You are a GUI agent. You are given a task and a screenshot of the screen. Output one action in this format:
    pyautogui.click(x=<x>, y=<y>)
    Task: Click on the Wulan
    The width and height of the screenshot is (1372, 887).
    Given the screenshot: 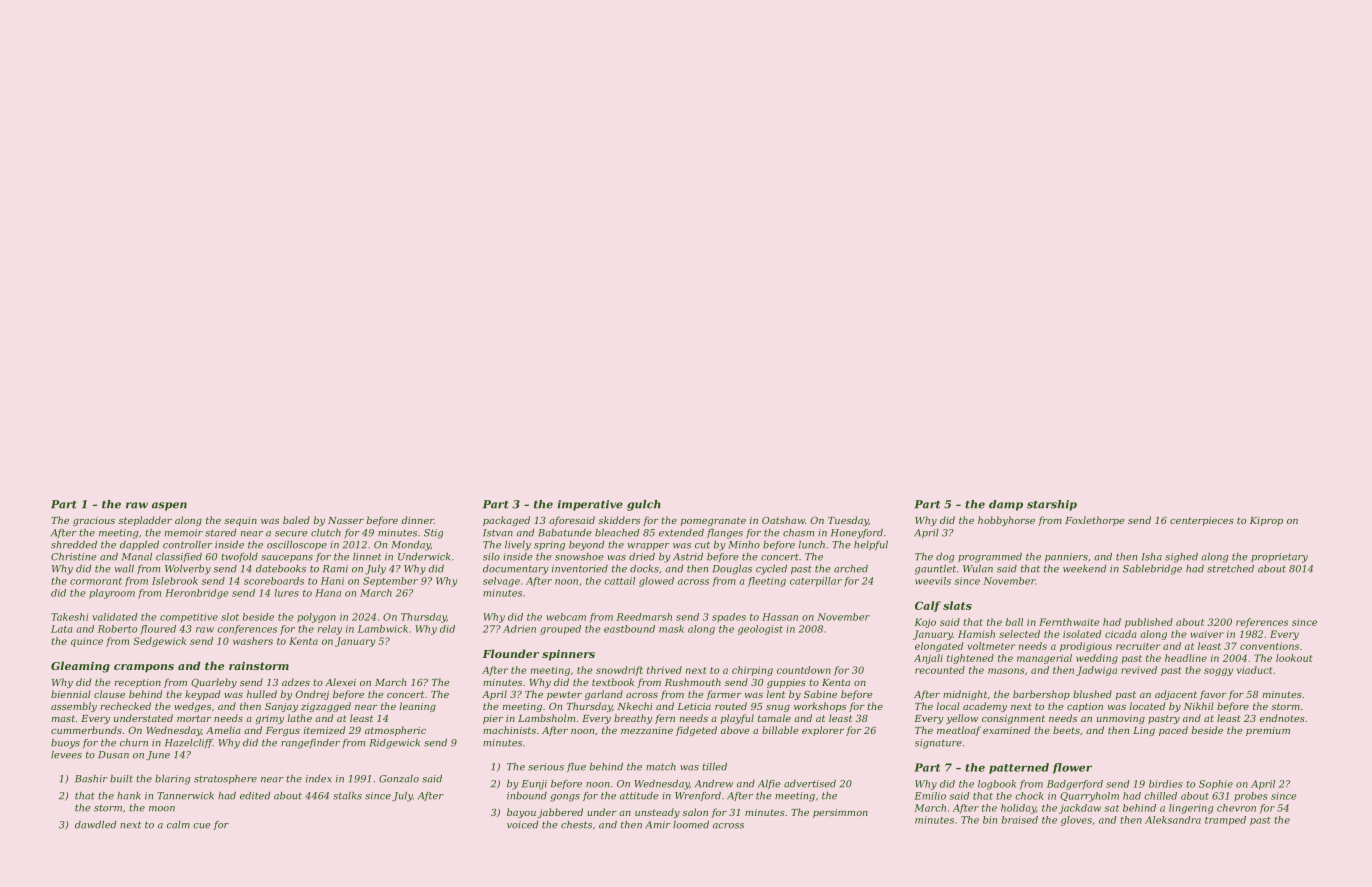 What is the action you would take?
    pyautogui.click(x=978, y=569)
